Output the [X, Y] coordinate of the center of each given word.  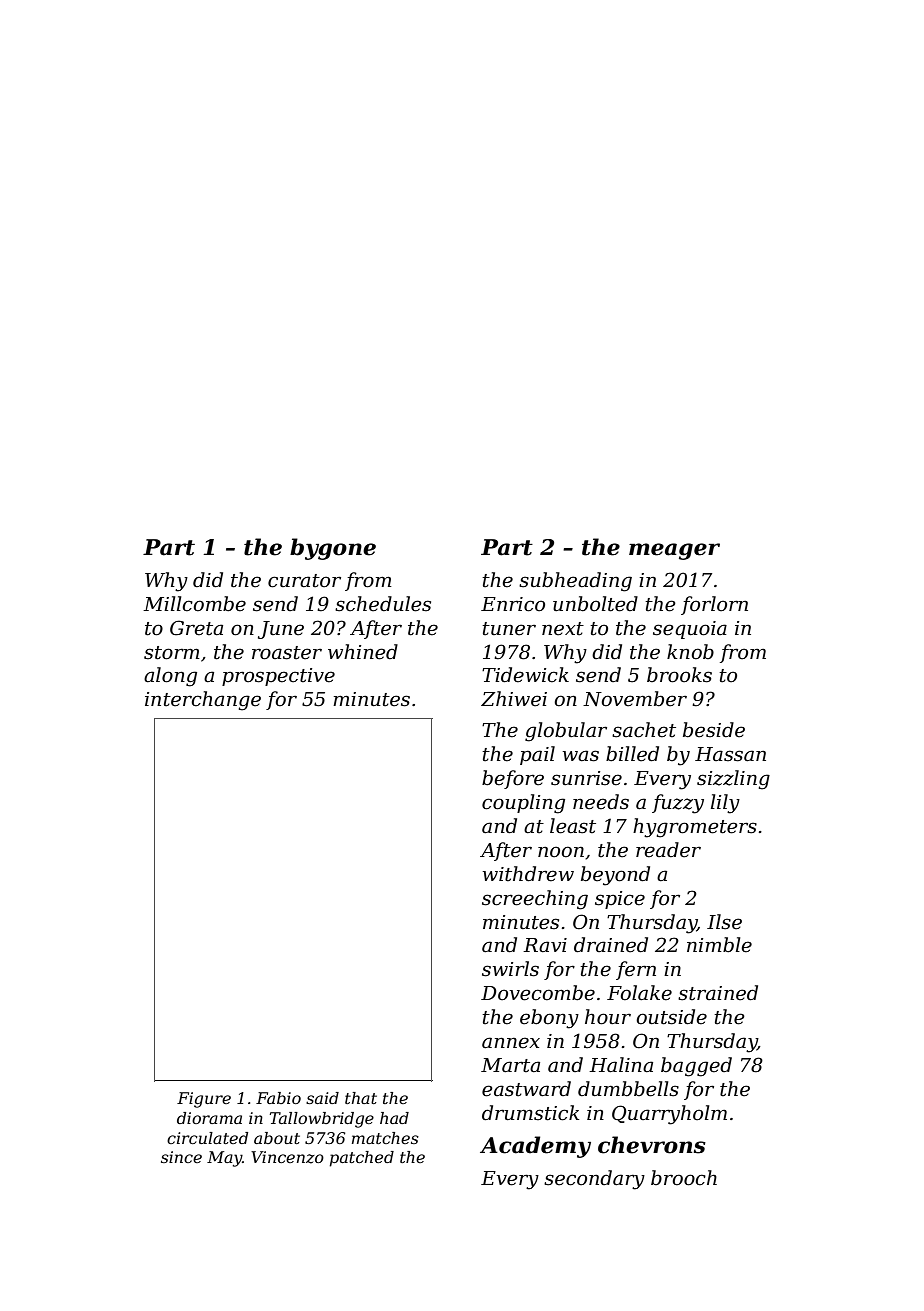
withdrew [528, 874]
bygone [333, 549]
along [170, 677]
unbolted [595, 604]
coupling [523, 804]
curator [304, 581]
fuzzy [678, 804]
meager [674, 551]
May [224, 1159]
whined [363, 652]
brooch [684, 1178]
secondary [594, 1180]
